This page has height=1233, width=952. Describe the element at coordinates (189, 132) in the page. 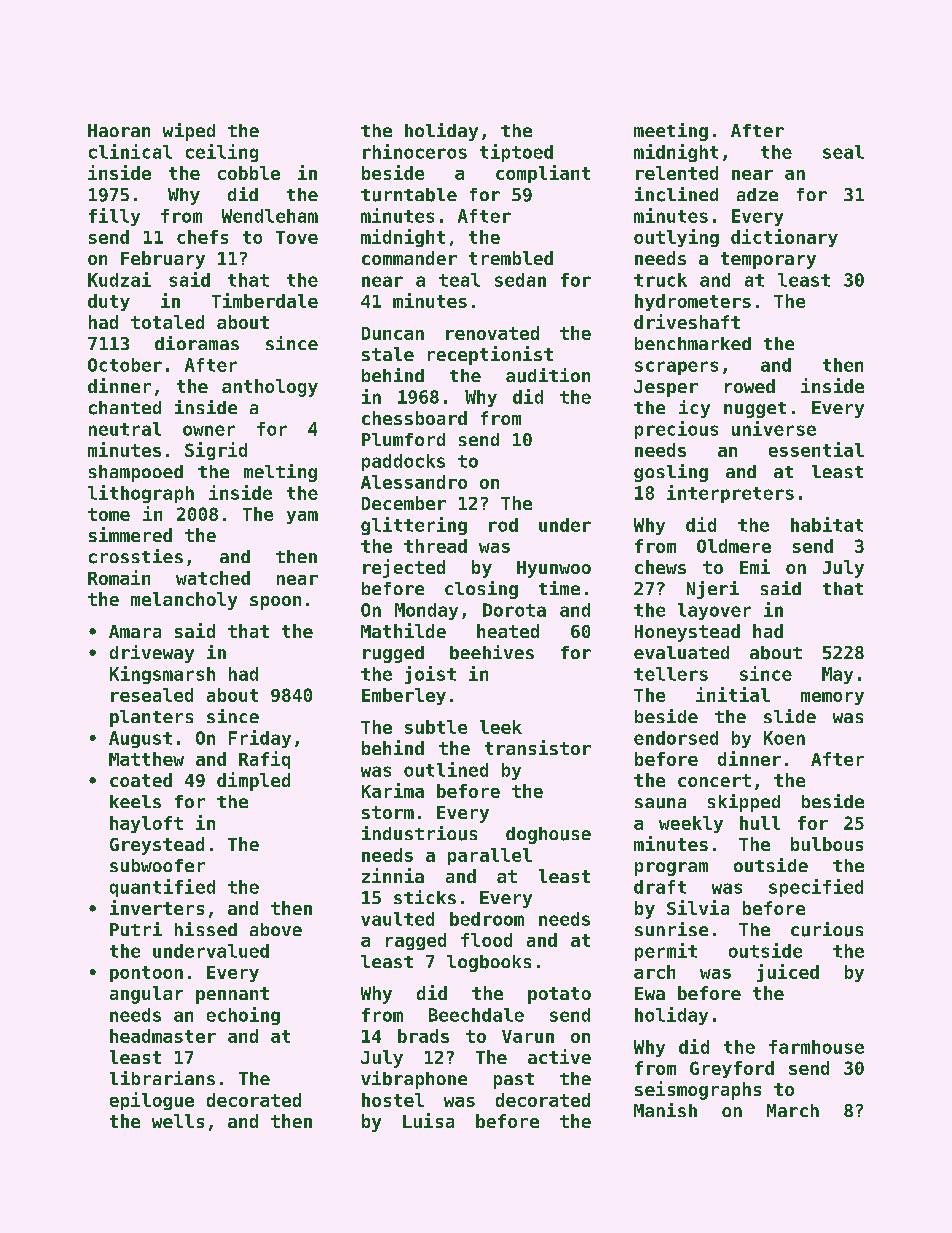

I see `wiped` at that location.
